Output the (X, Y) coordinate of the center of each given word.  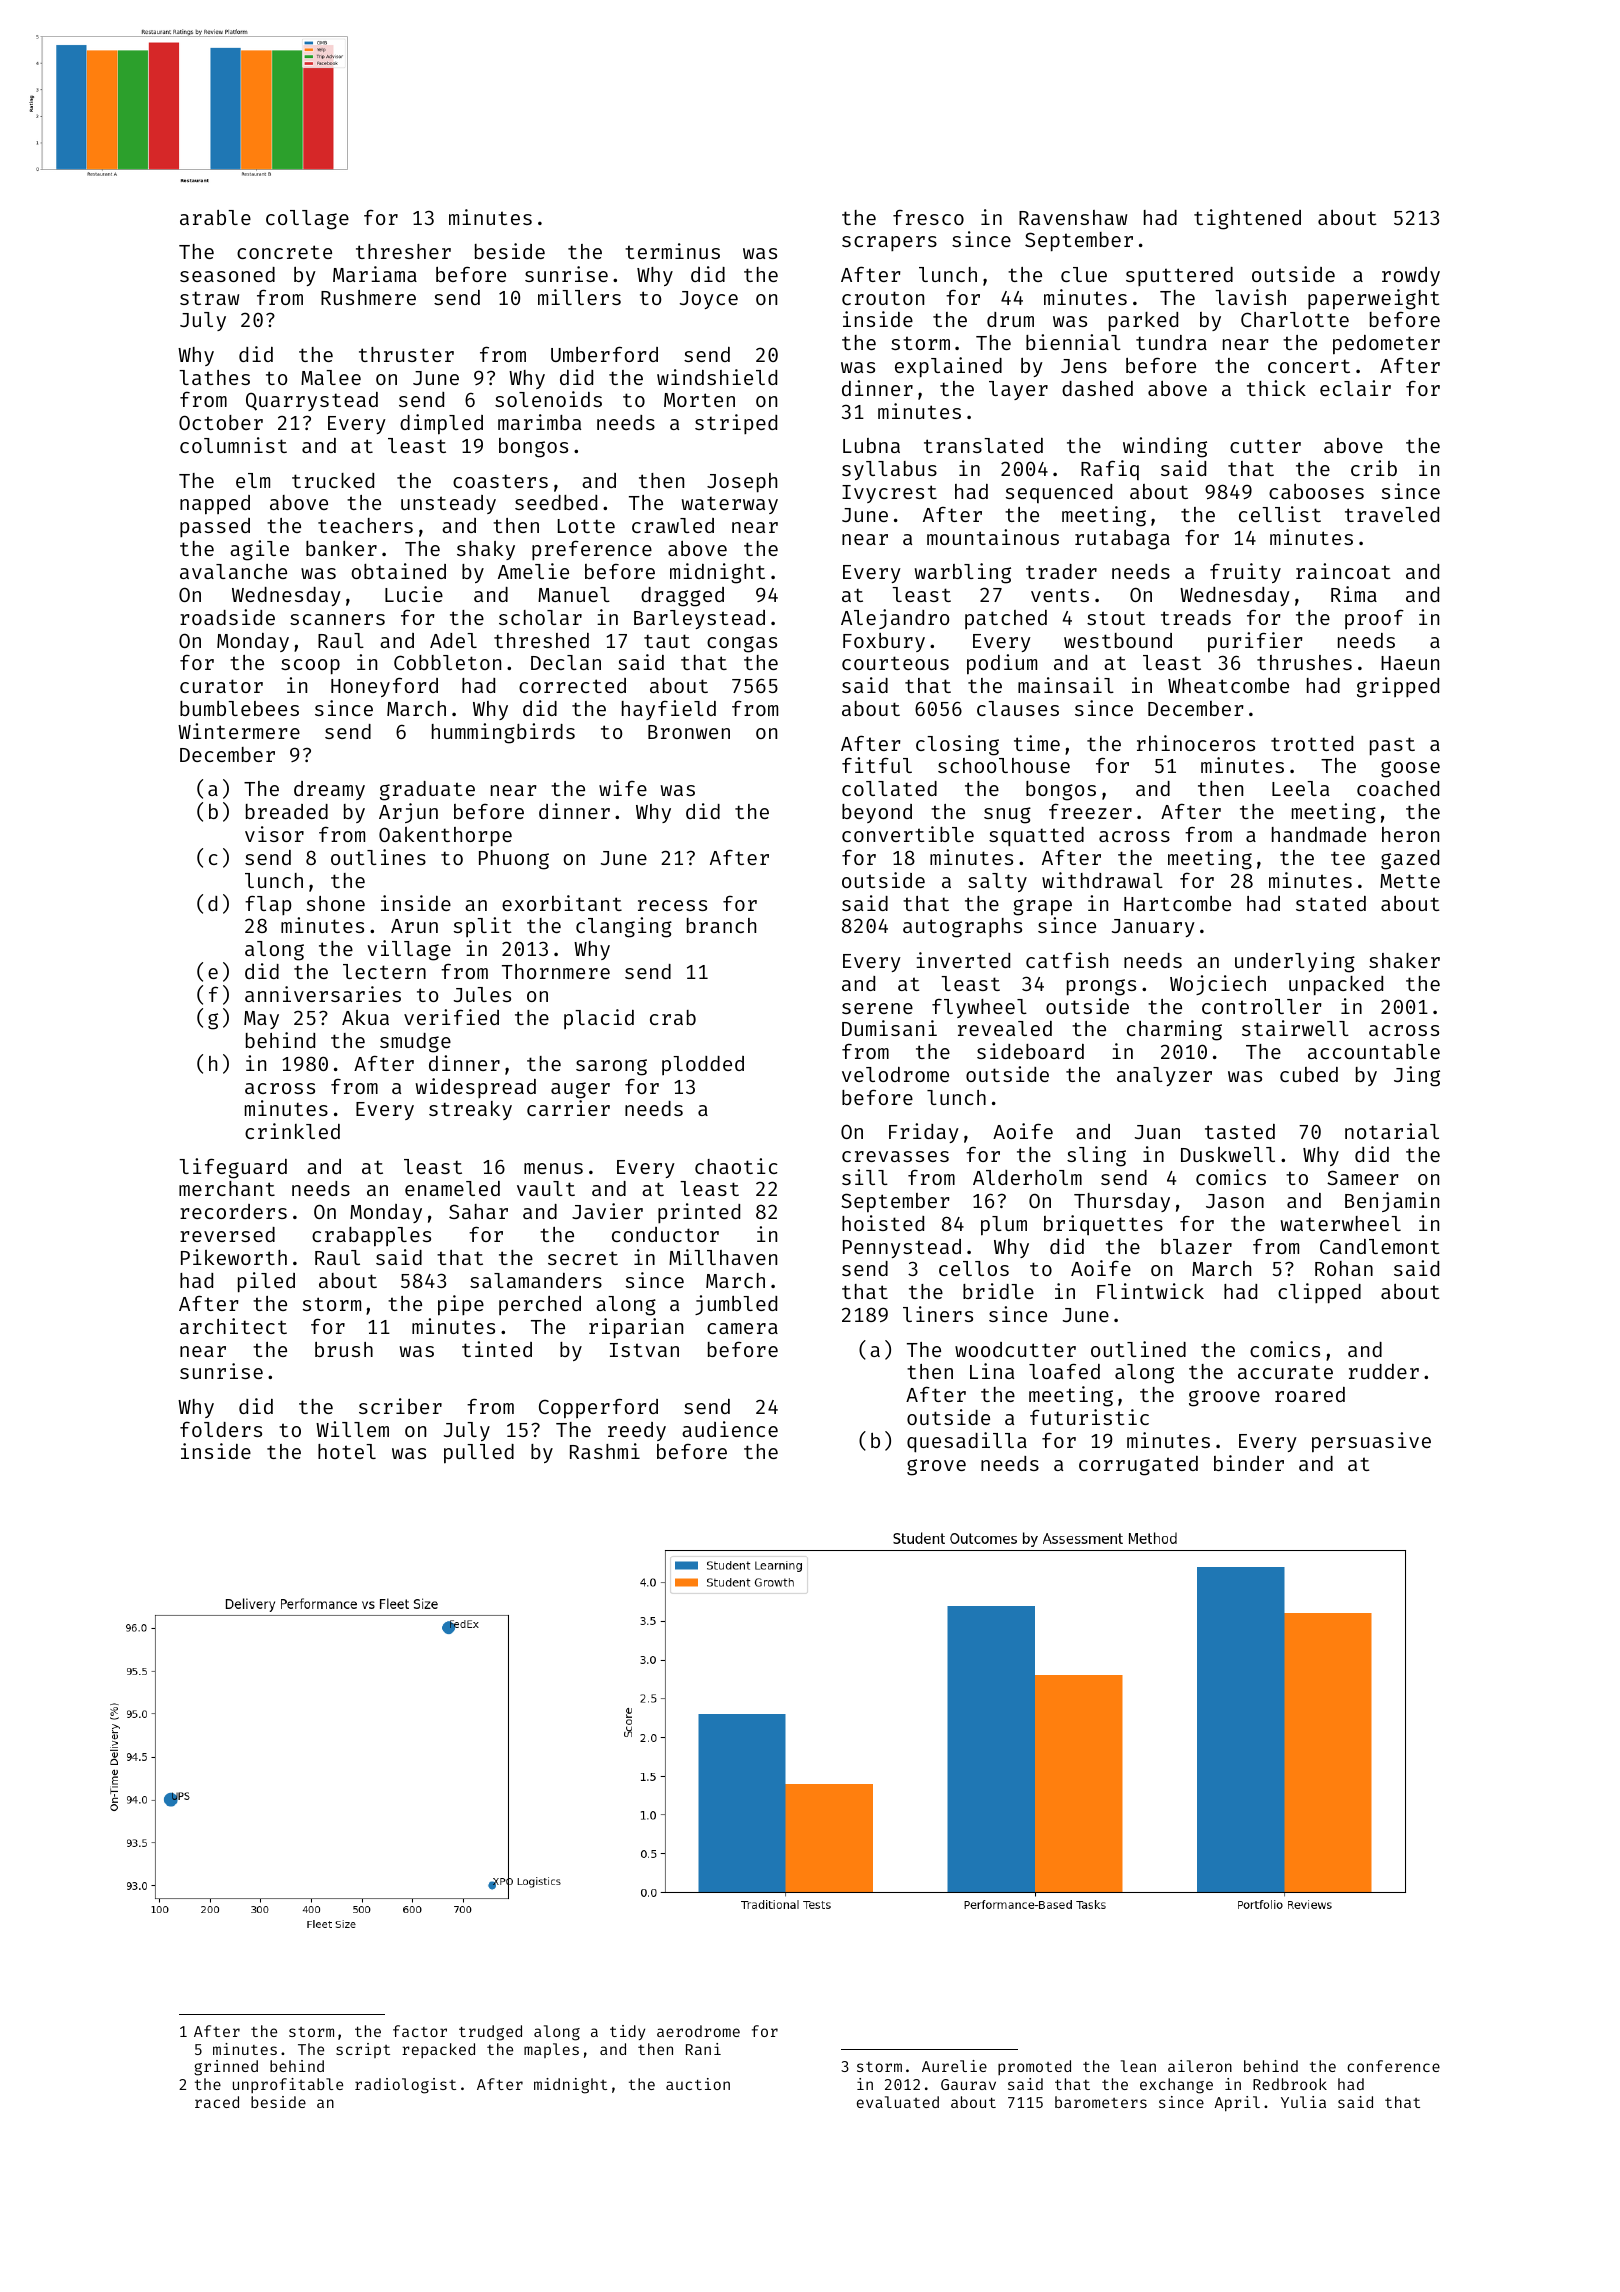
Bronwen (689, 732)
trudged (490, 2033)
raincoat (1343, 571)
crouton (883, 298)
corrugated (1138, 1466)
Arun (414, 926)
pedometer (1386, 345)
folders (221, 1429)
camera (742, 1328)
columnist (233, 445)
